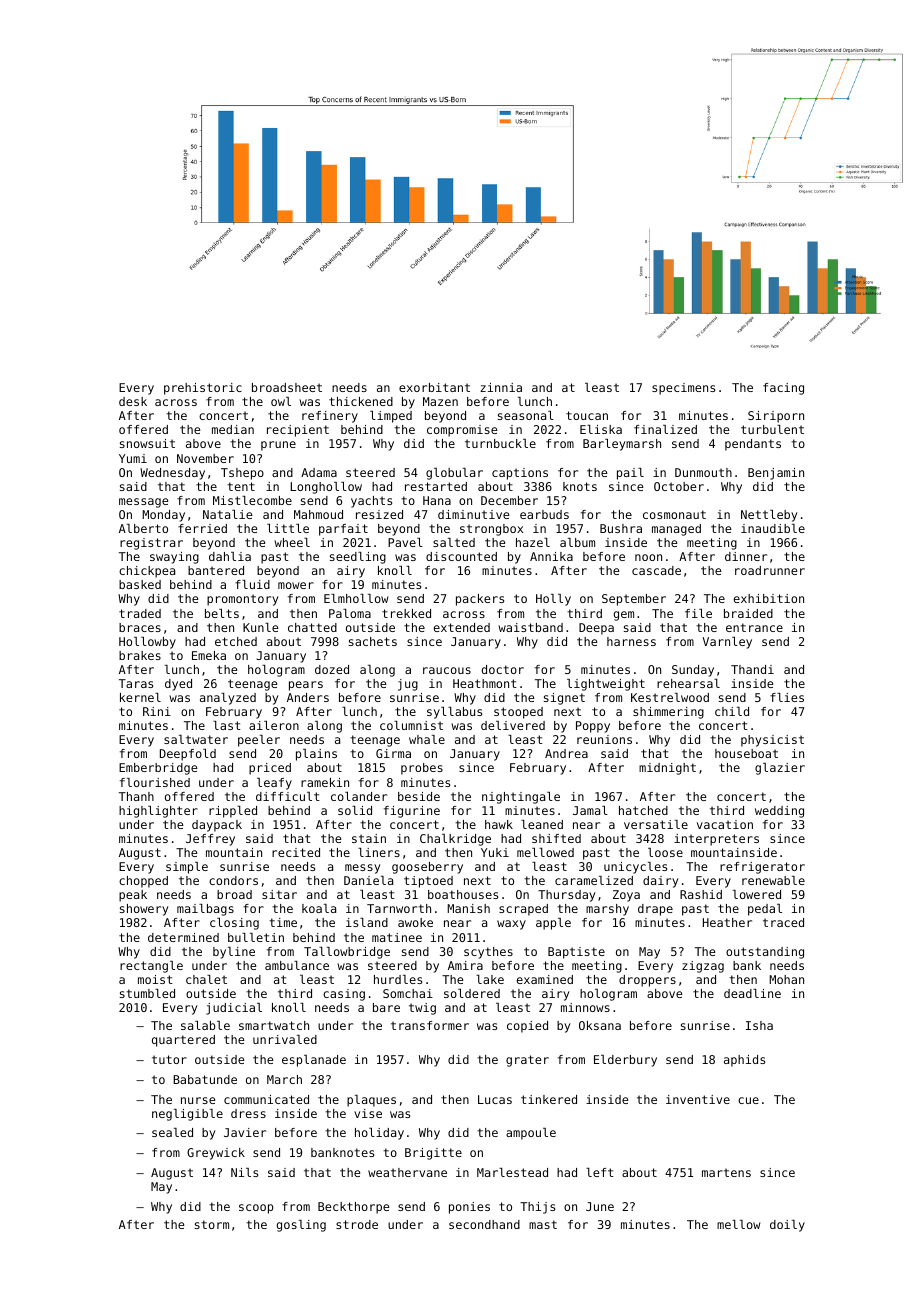 The width and height of the page is (924, 1308). Describe the element at coordinates (202, 528) in the page. I see `ferried` at that location.
